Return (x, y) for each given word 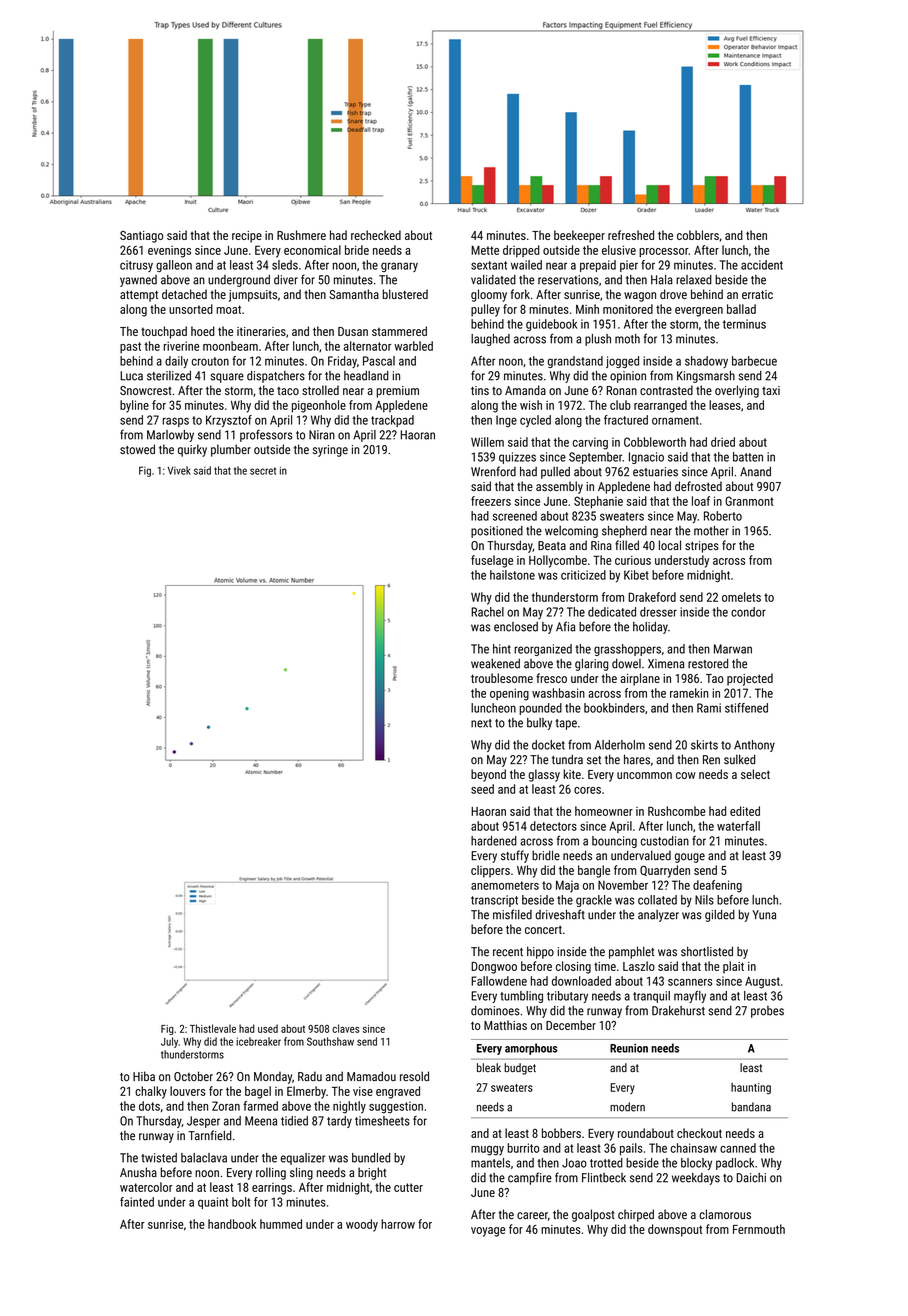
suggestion (396, 1107)
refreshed (631, 235)
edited (745, 811)
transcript (494, 901)
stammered (399, 331)
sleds (285, 265)
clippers (490, 871)
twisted (159, 1158)
